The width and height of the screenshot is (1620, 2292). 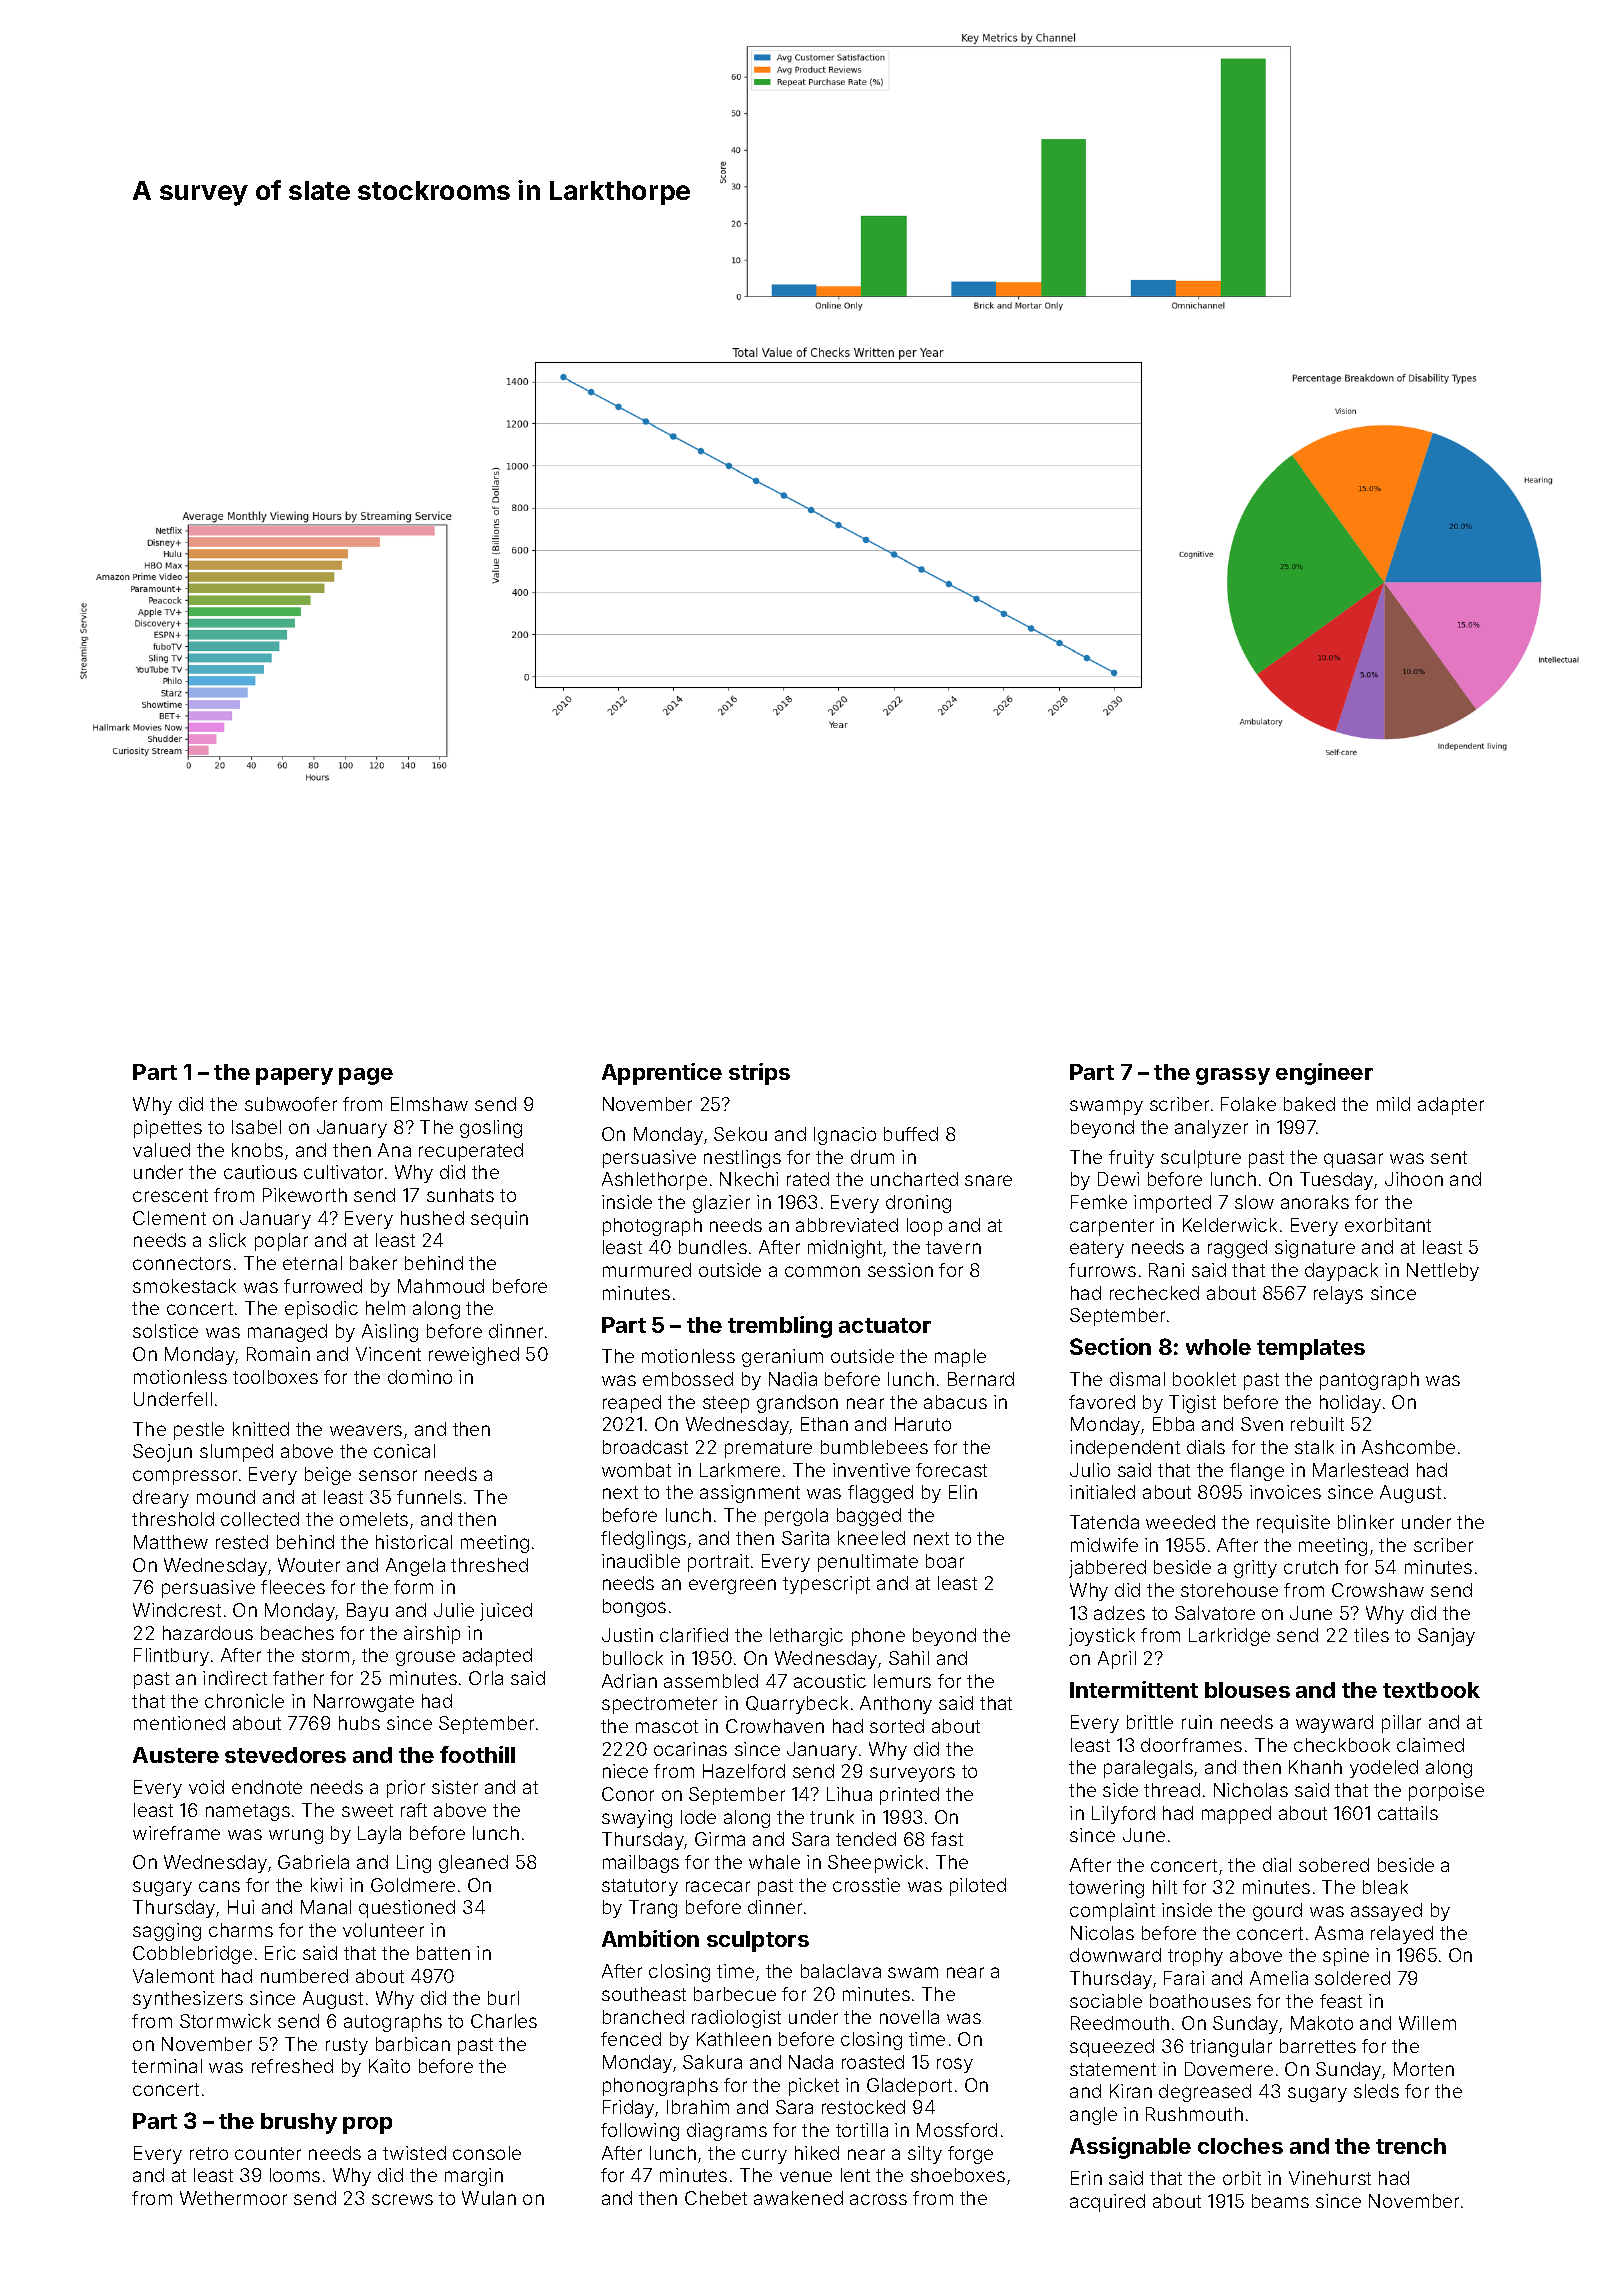 I want to click on grassy, so click(x=1233, y=1076).
